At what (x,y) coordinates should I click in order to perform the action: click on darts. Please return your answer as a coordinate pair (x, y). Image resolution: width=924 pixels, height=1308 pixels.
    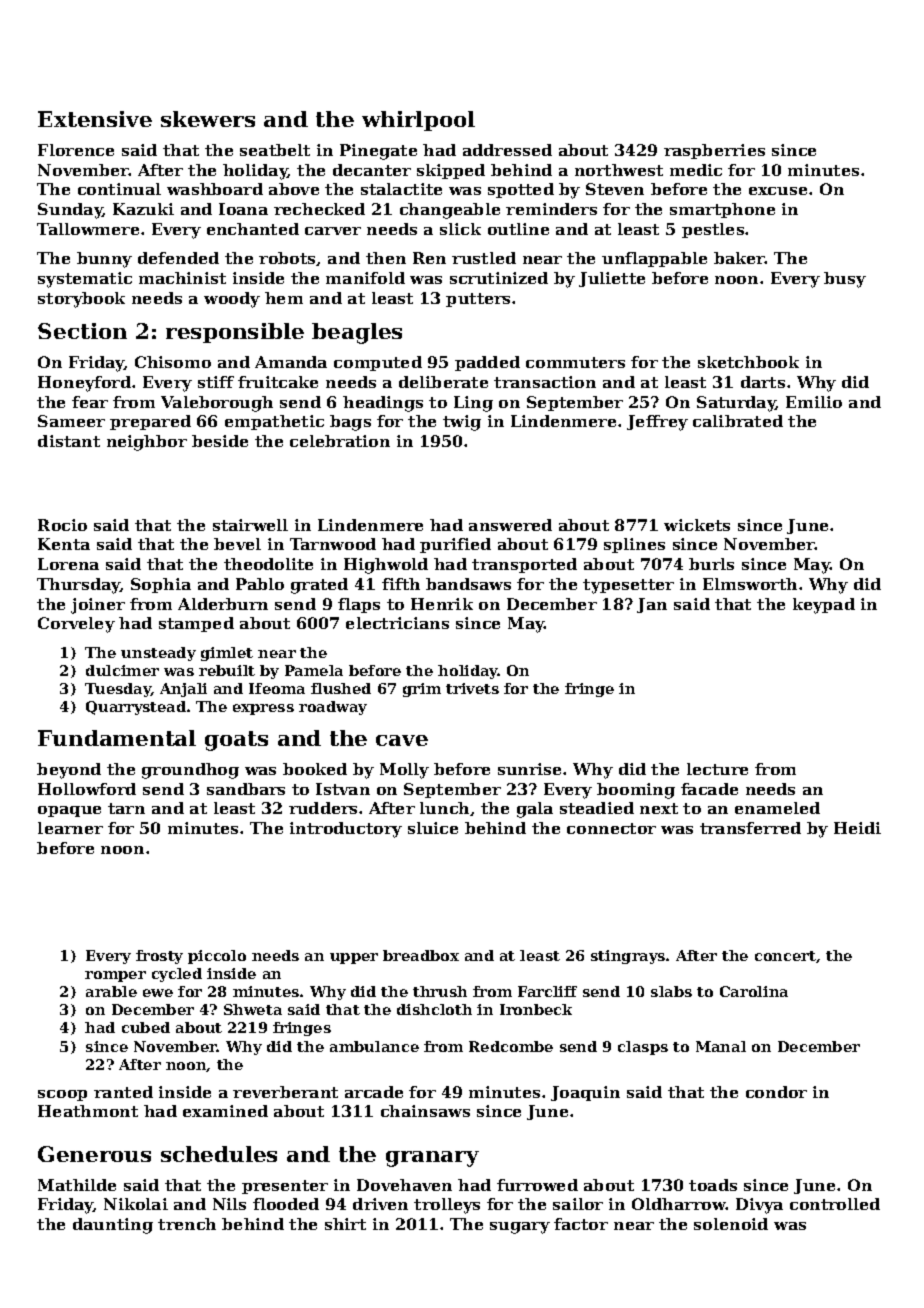
    Looking at the image, I should click on (763, 382).
